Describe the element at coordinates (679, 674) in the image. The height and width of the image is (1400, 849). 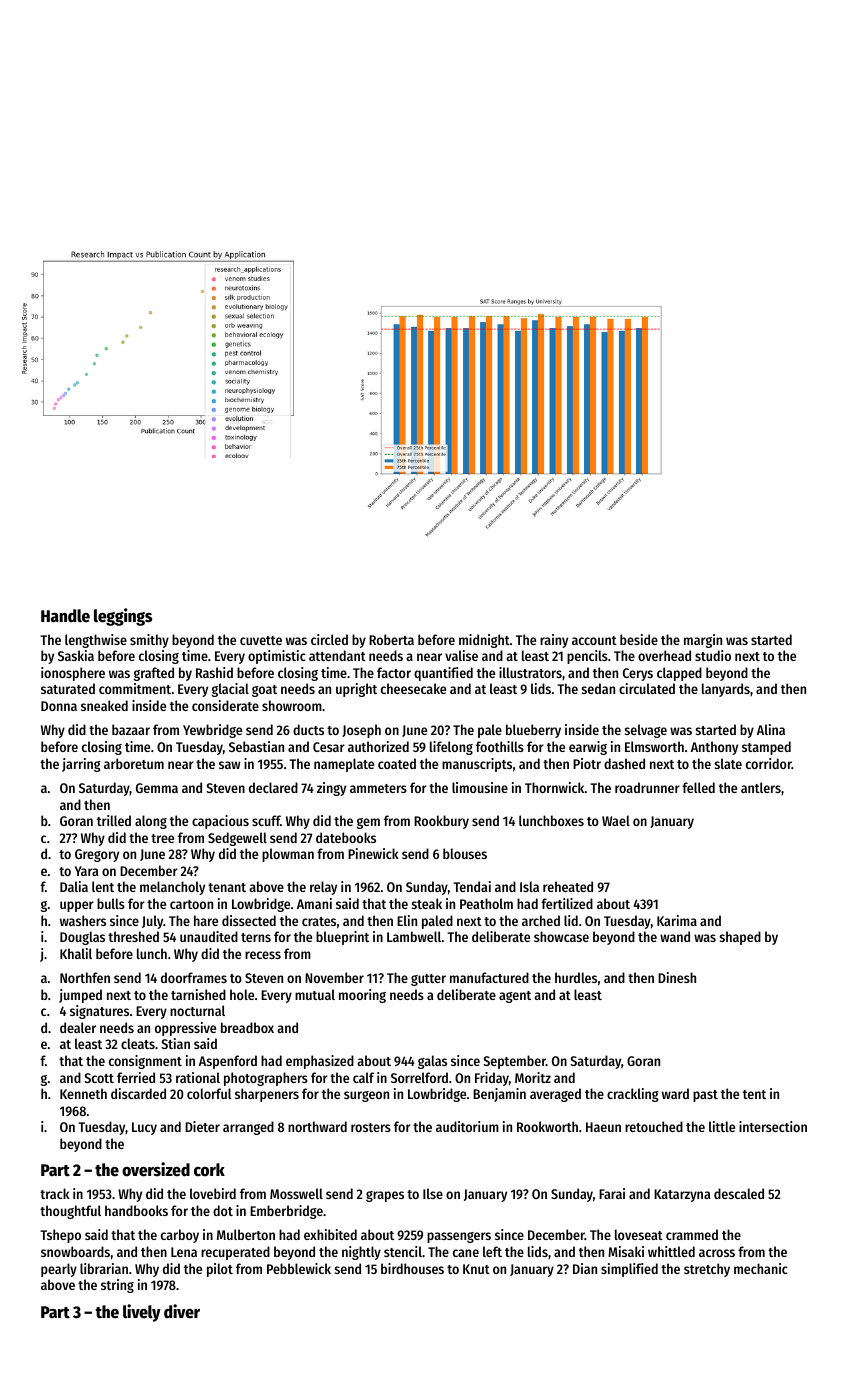
I see `clapped` at that location.
